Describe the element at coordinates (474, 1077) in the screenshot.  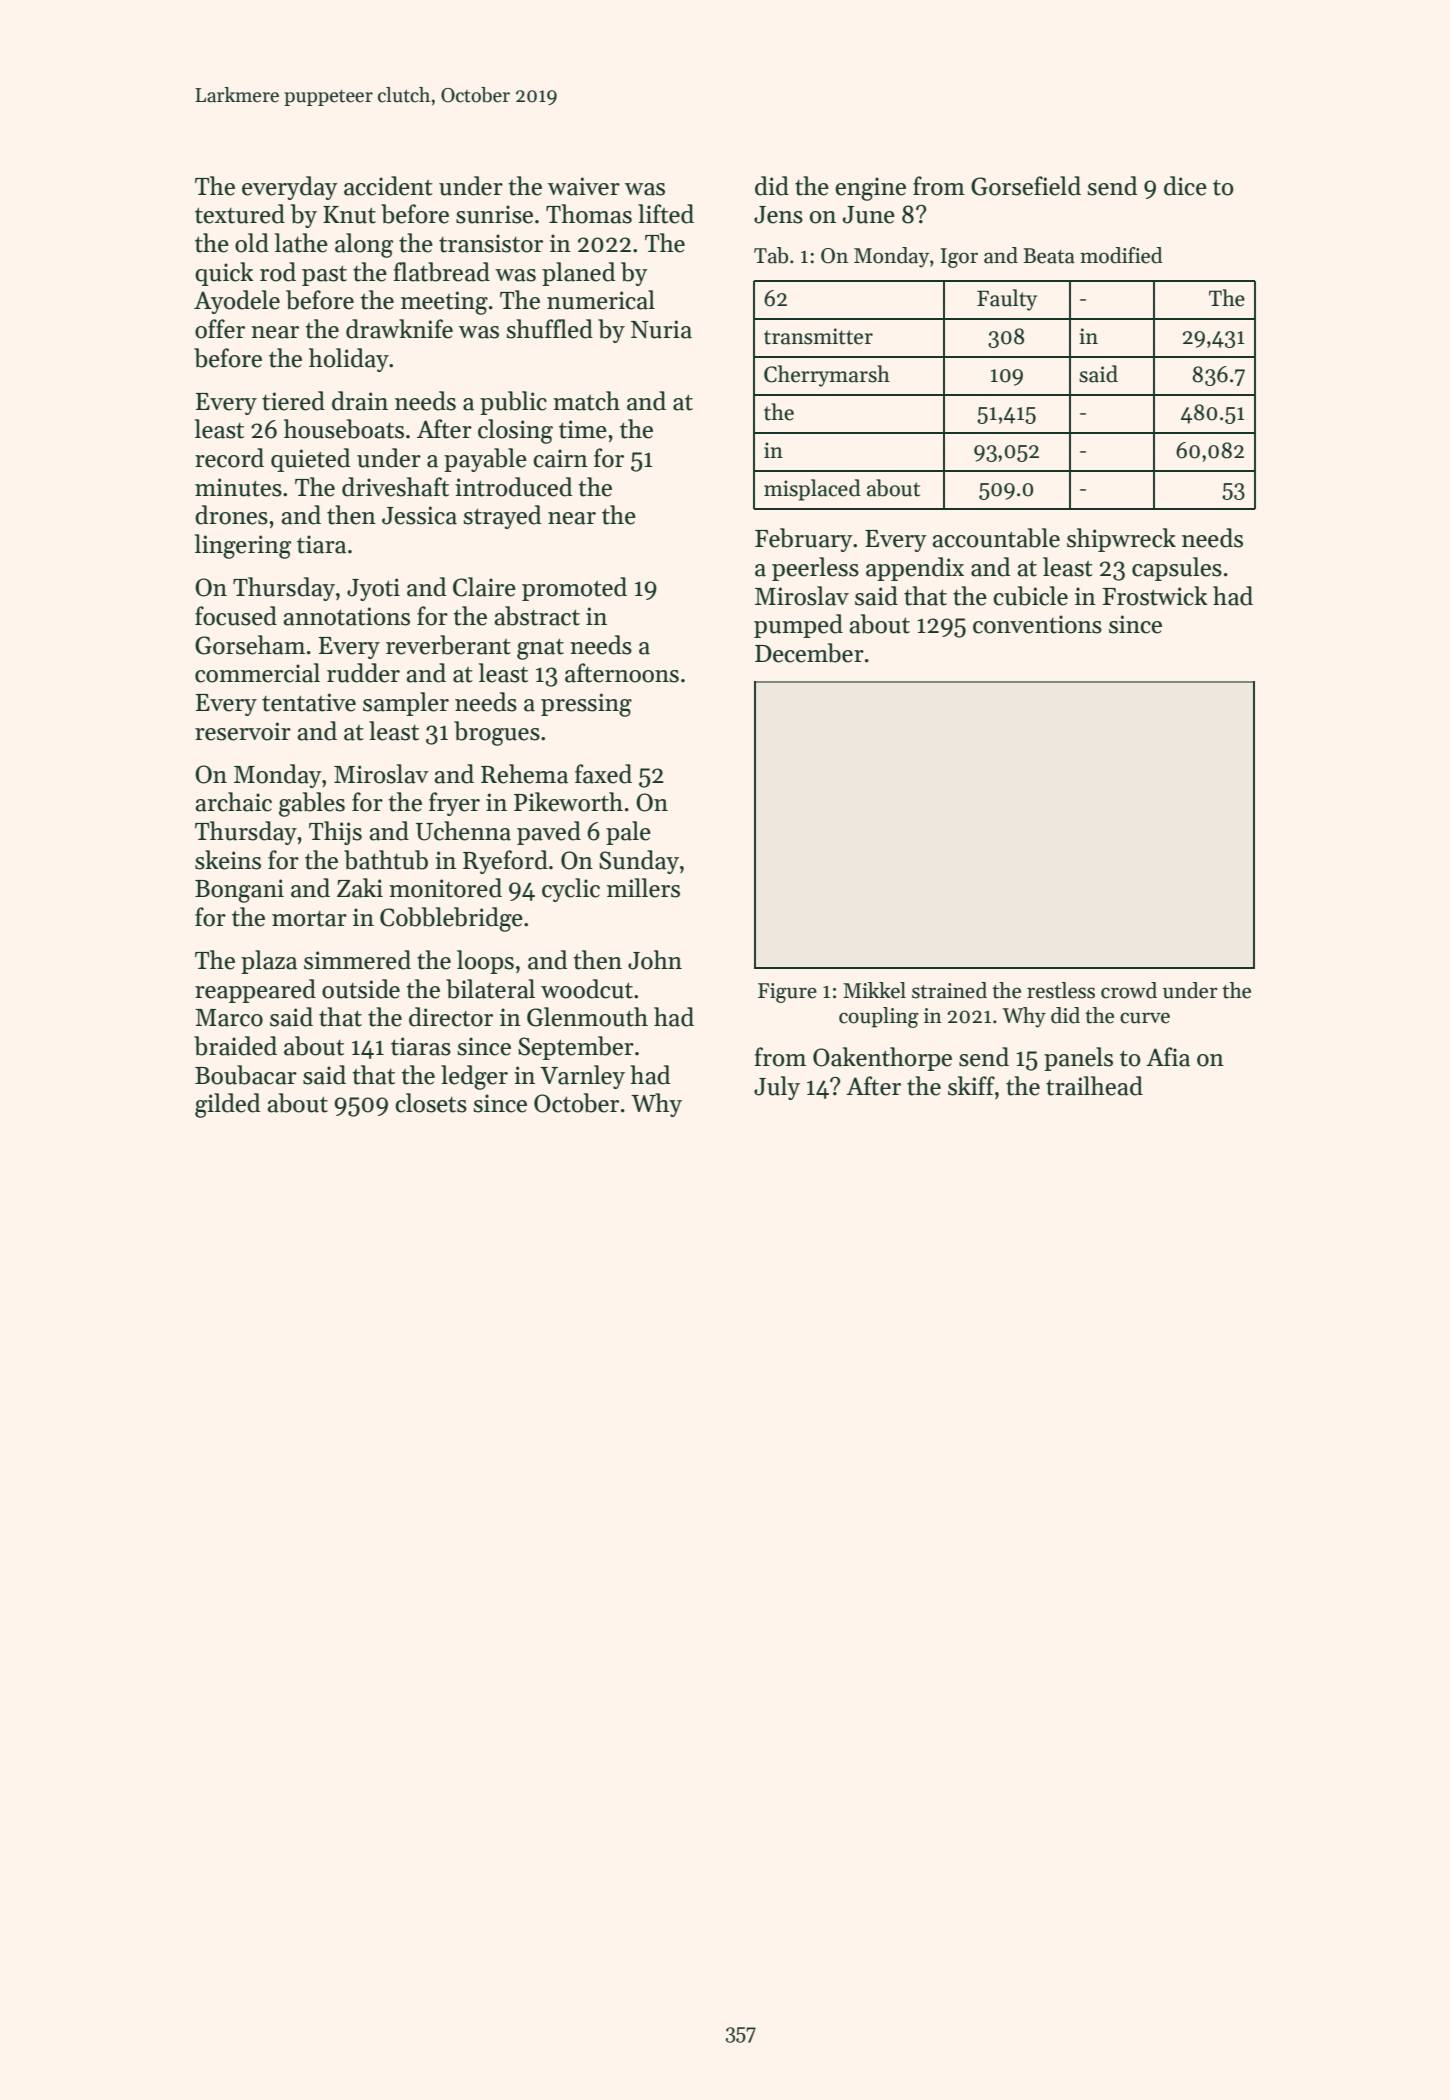
I see `ledger` at that location.
